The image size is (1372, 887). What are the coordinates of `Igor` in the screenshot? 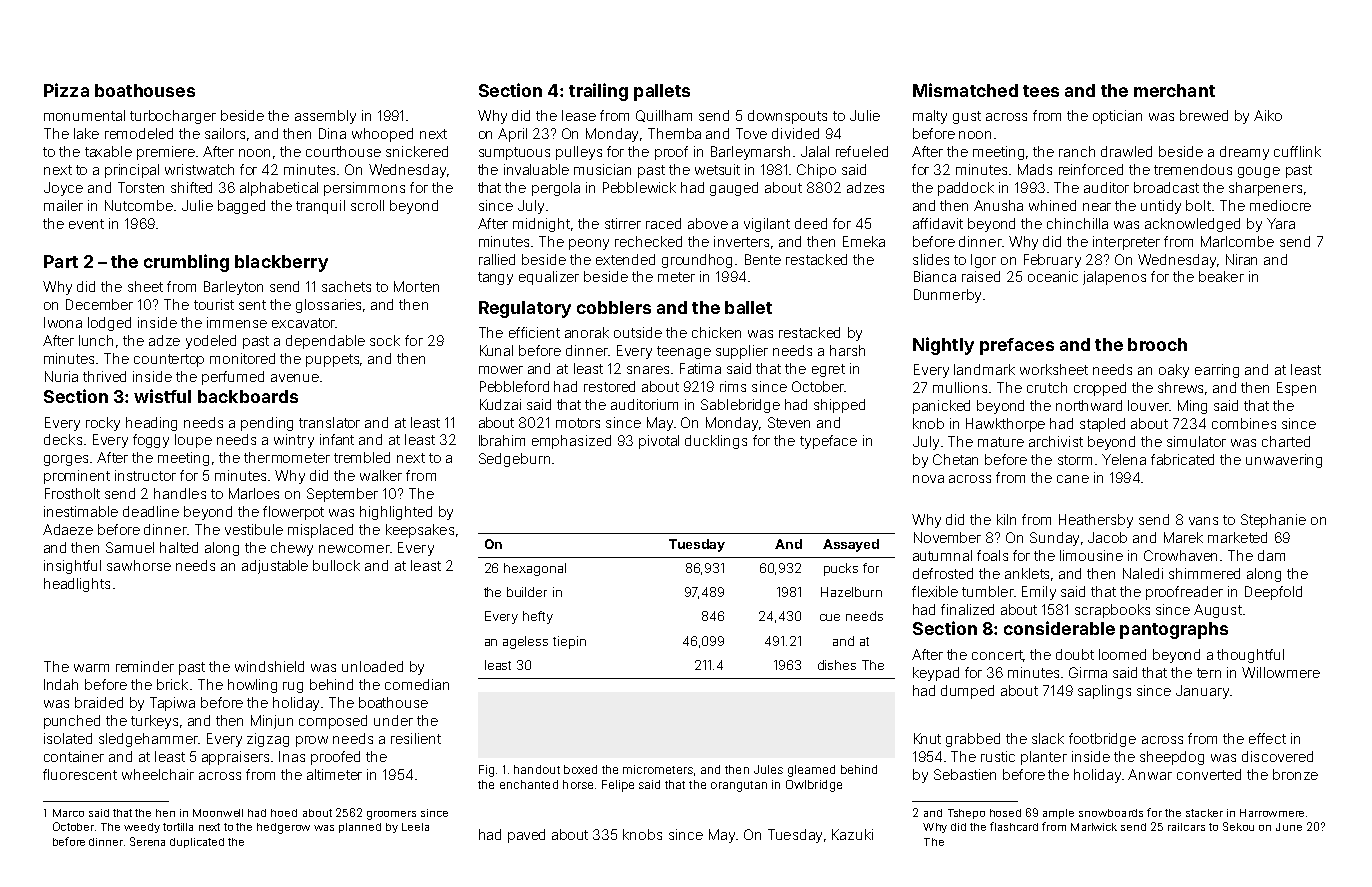 It's located at (983, 261).
